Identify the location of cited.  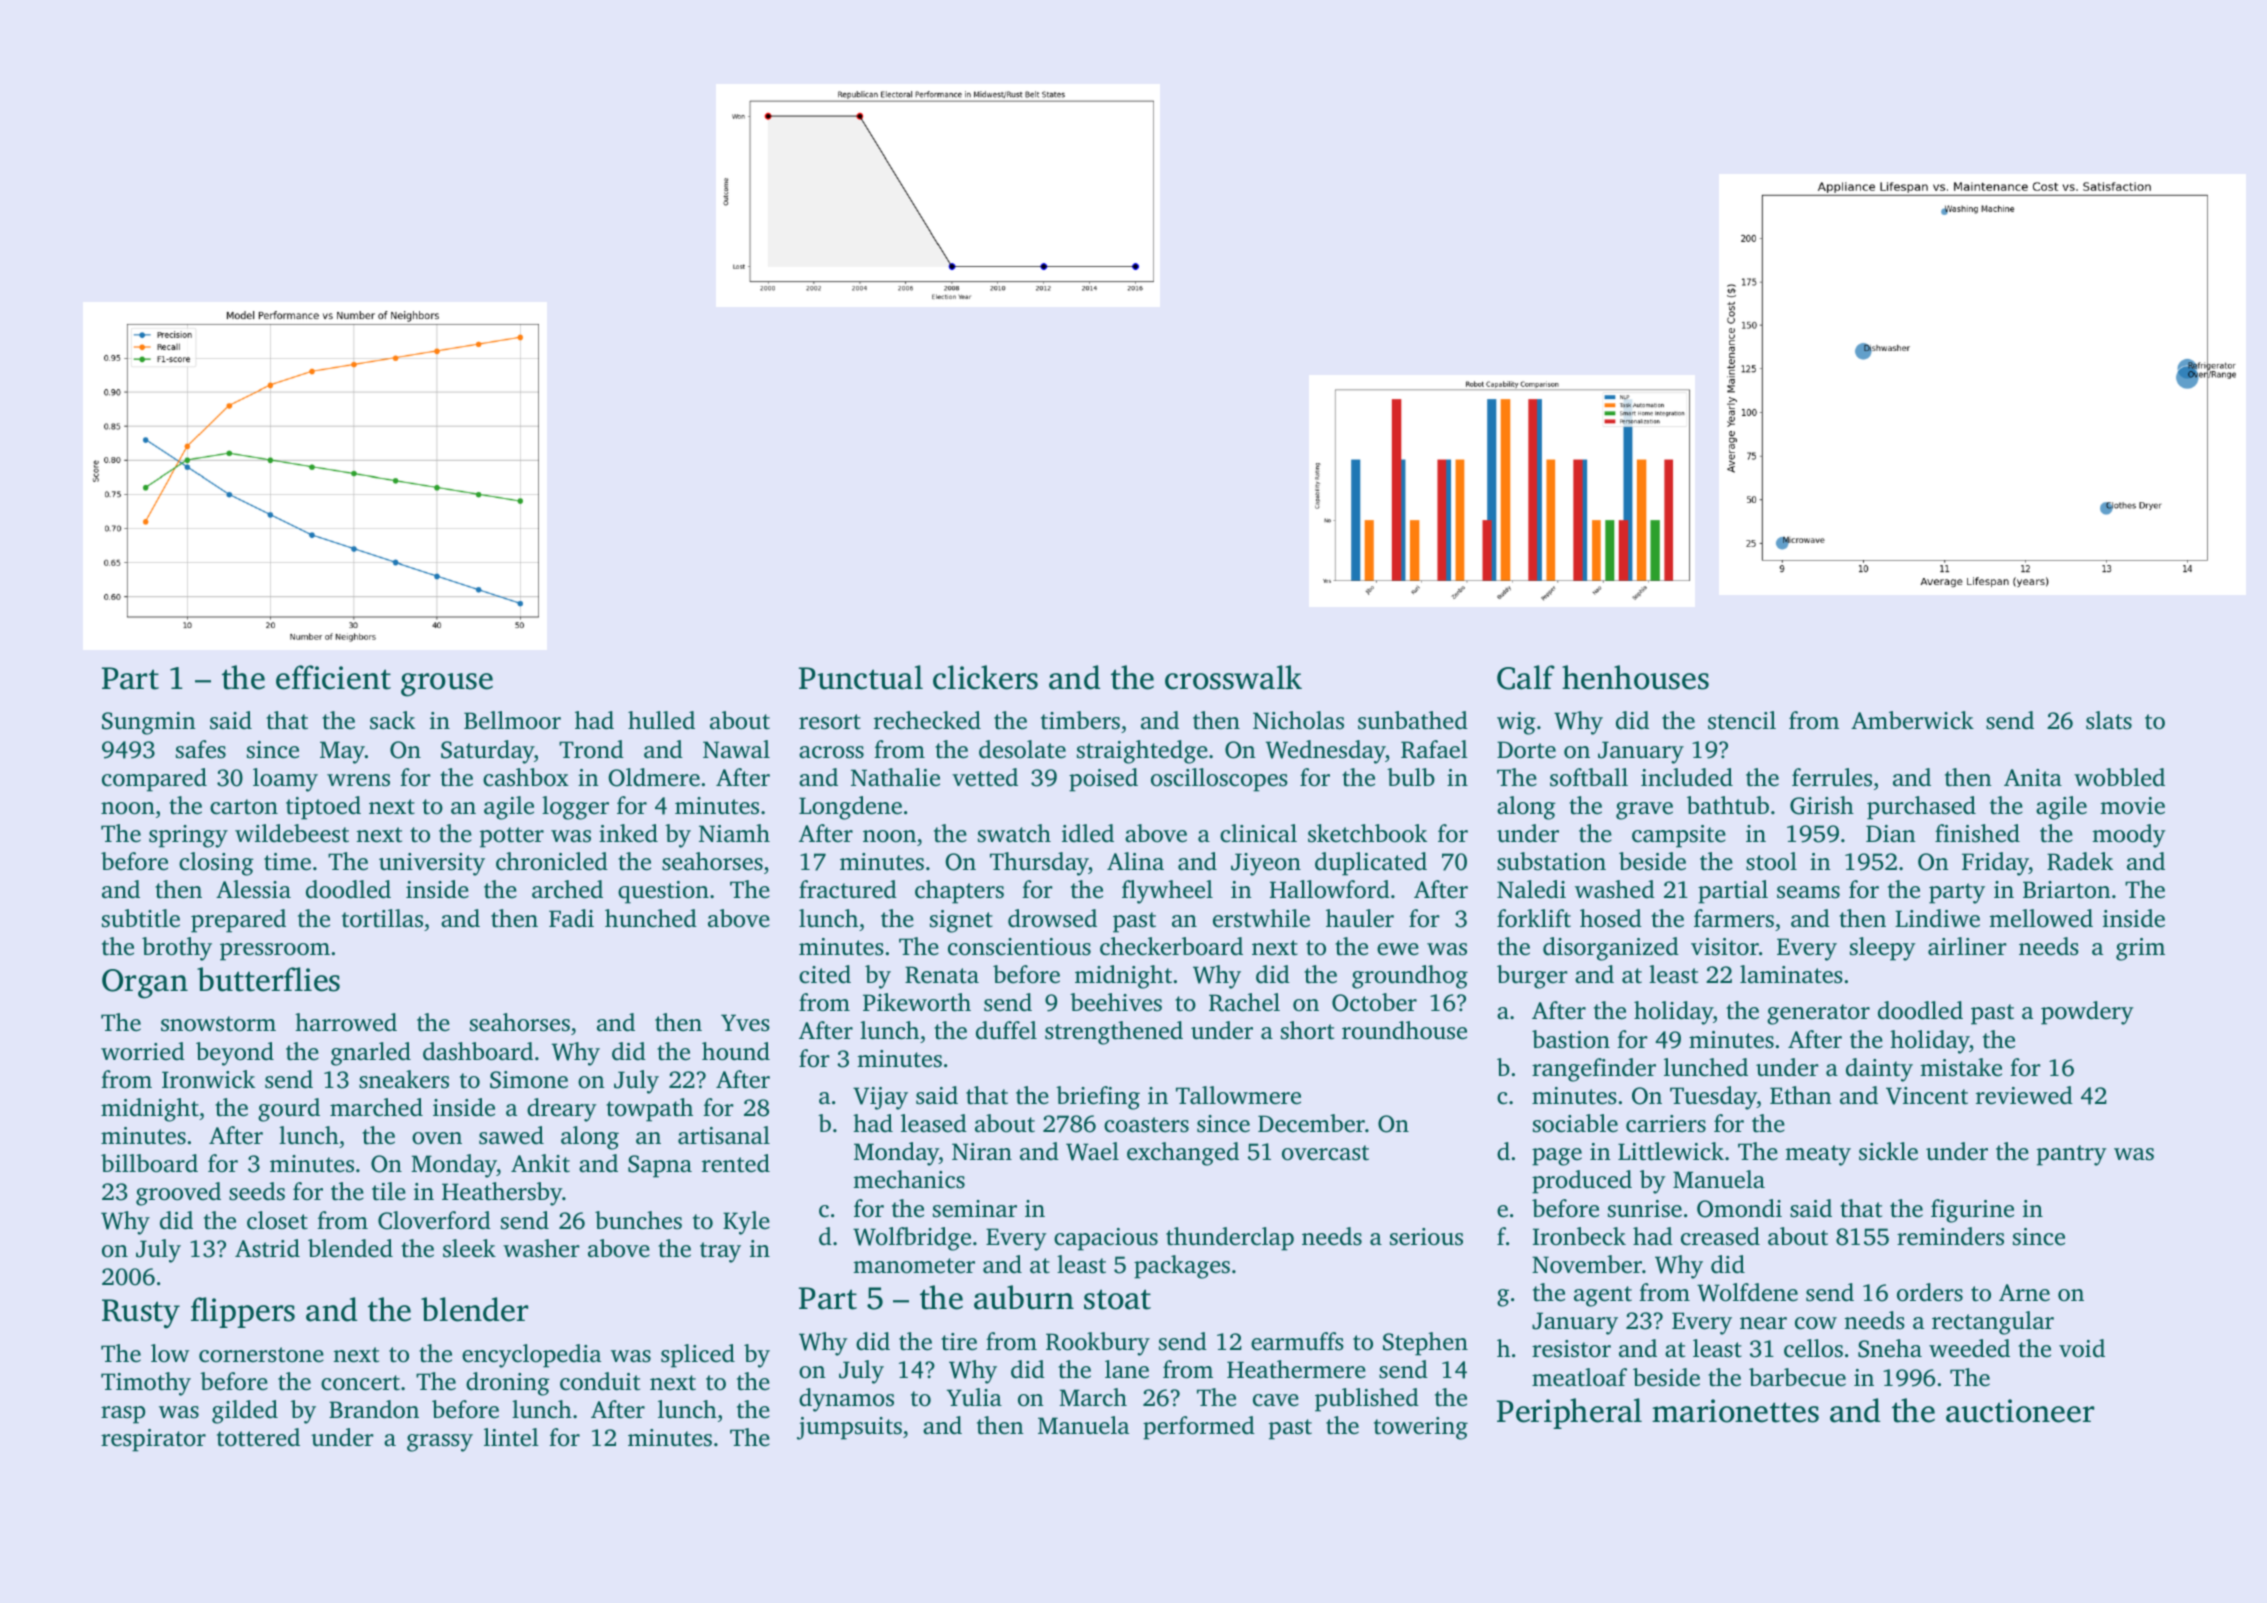
(825, 974).
